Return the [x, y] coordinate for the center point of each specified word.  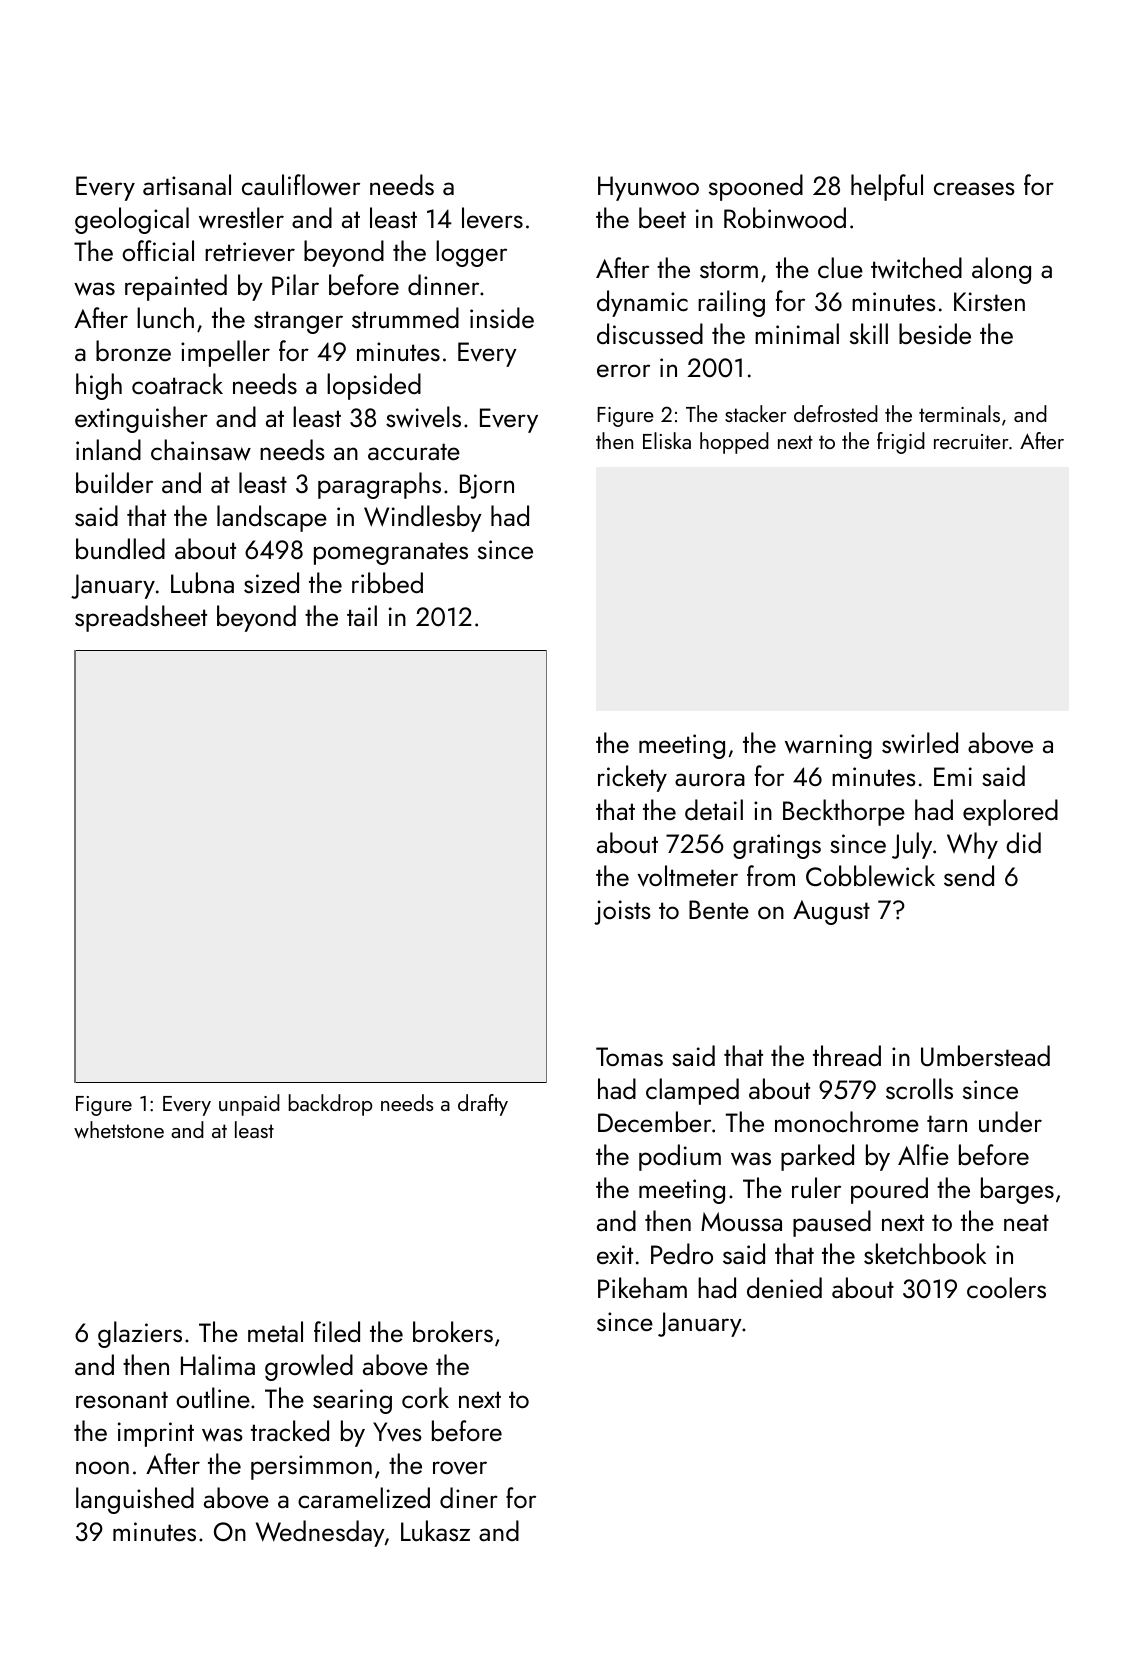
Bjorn [487, 486]
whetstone [119, 1129]
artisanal [187, 184]
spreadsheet [141, 618]
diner [469, 1497]
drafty [483, 1105]
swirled [920, 743]
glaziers [140, 1334]
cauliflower [301, 185]
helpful [887, 187]
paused [832, 1223]
